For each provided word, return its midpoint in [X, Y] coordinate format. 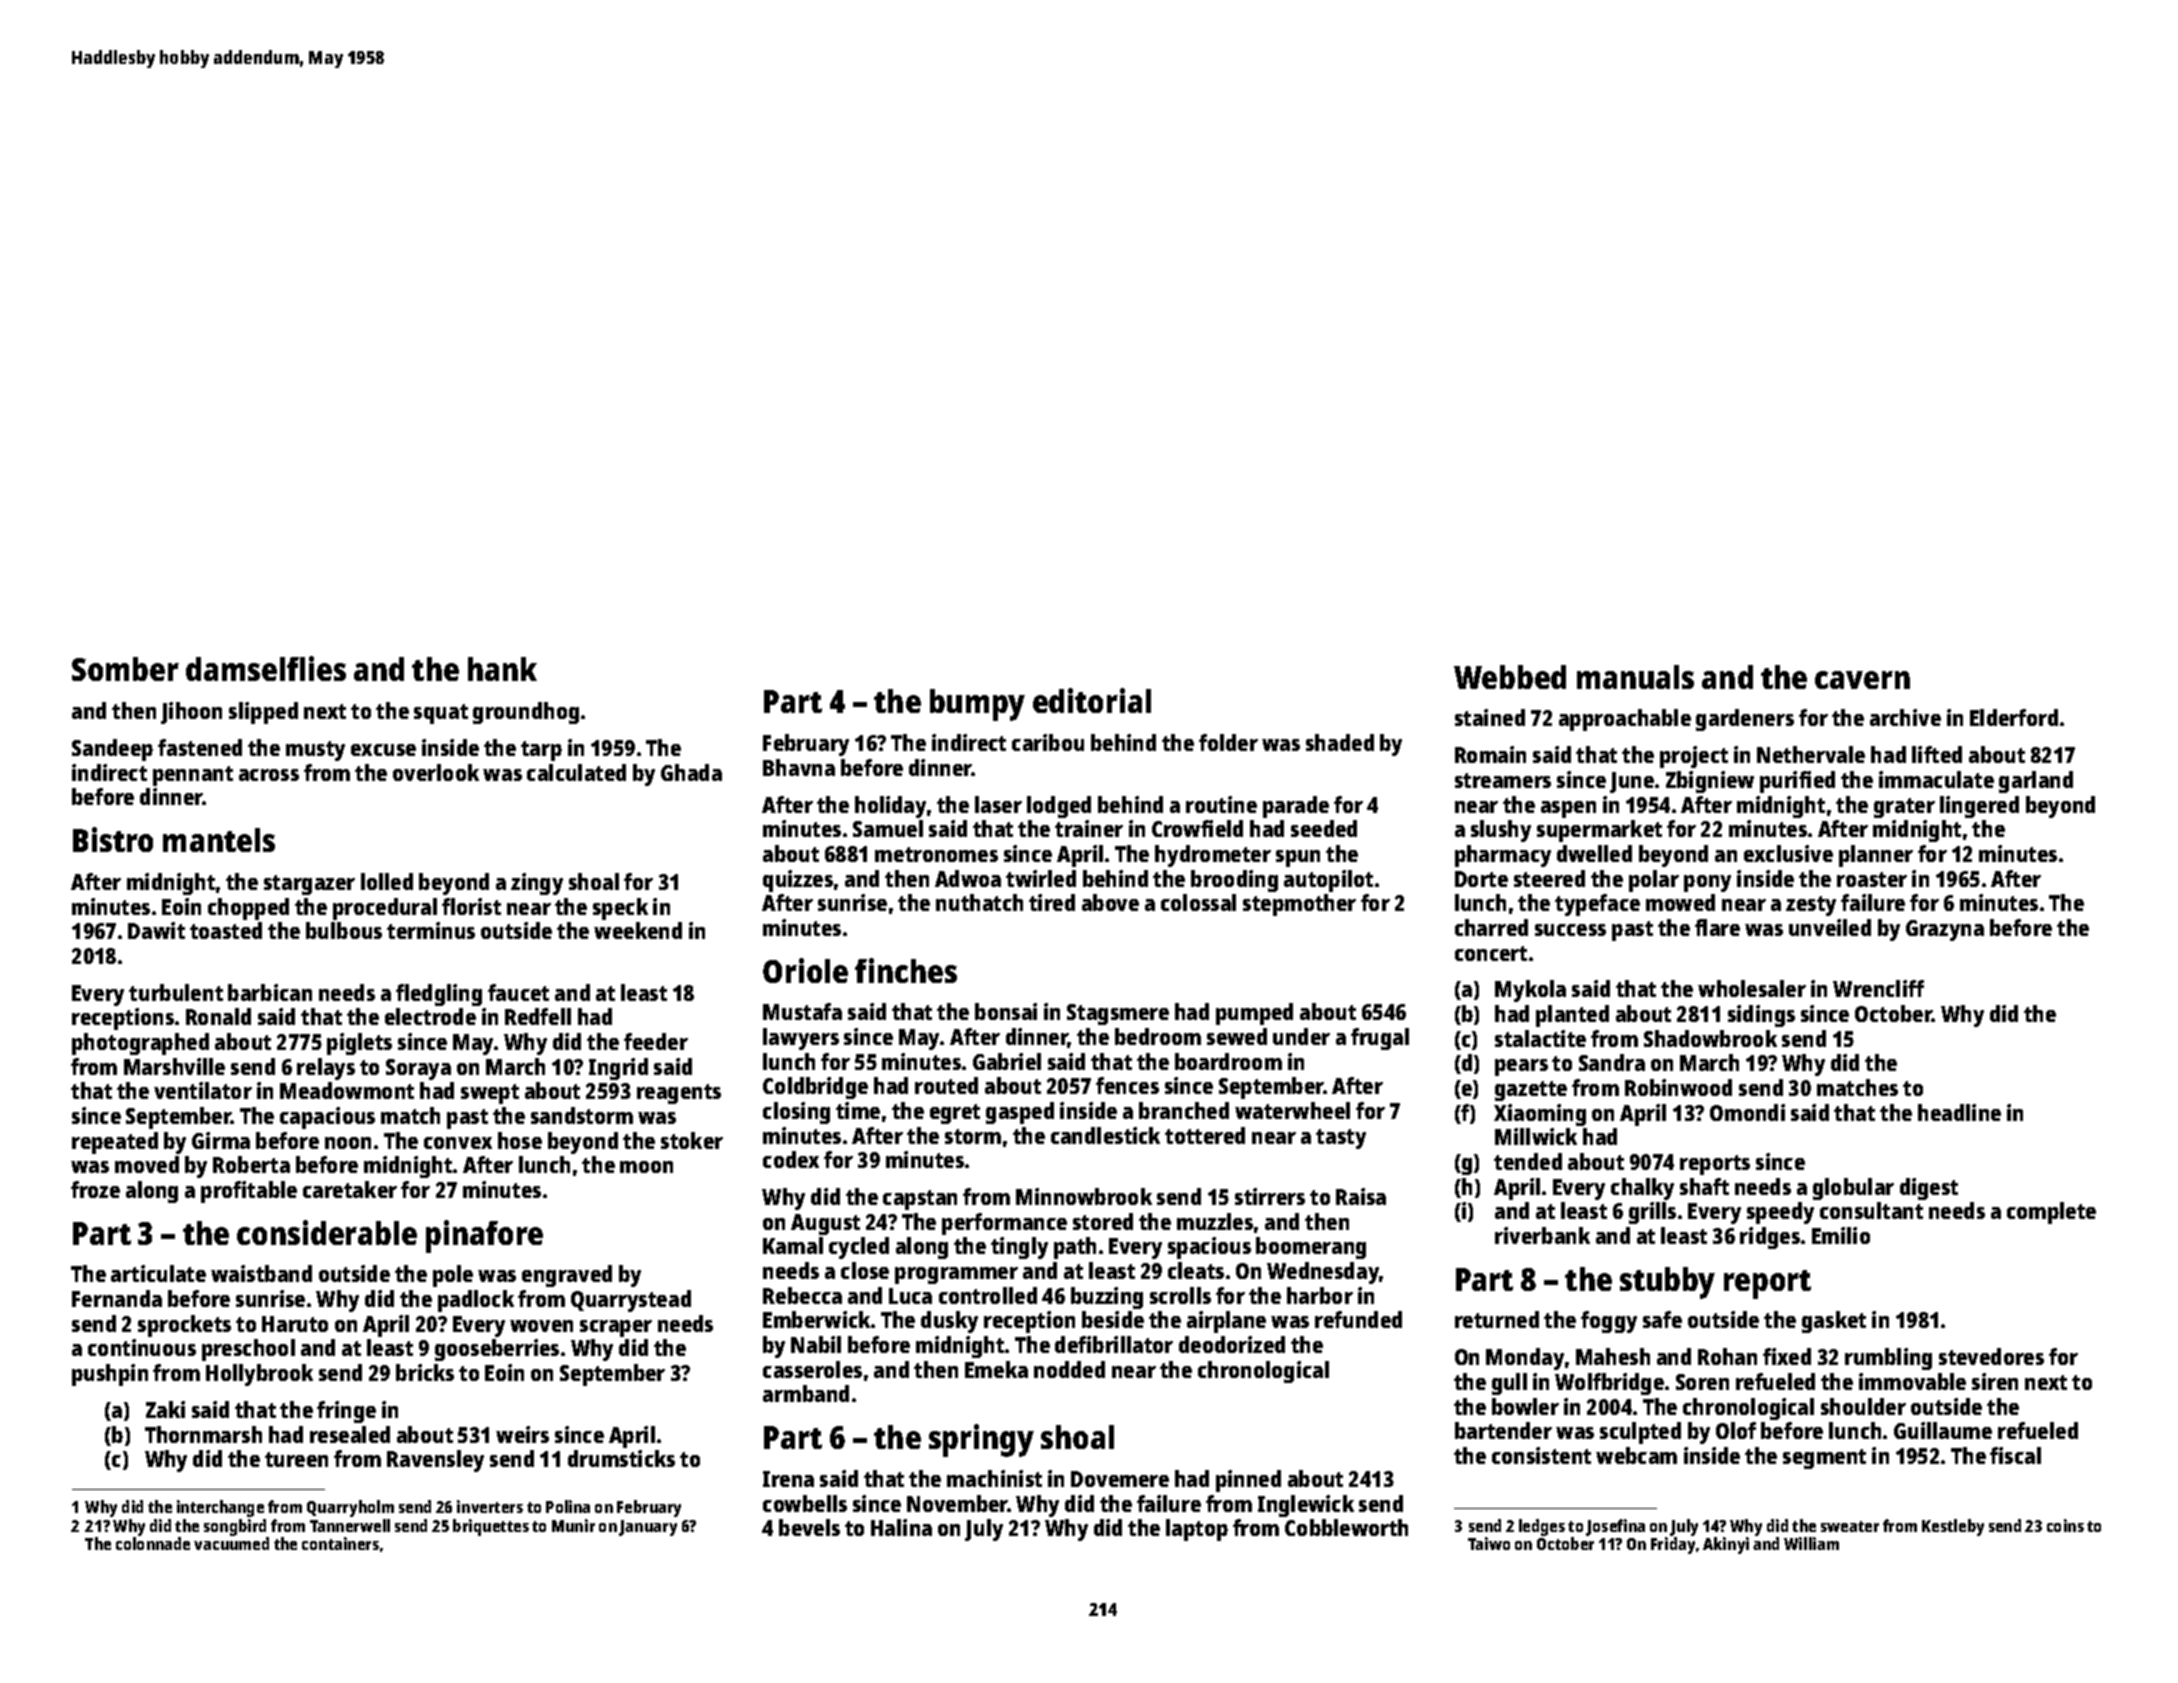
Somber [125, 669]
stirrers [1270, 1196]
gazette [1531, 1091]
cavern [1862, 680]
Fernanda [117, 1298]
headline [1959, 1112]
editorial [1092, 700]
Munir [573, 1525]
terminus [431, 930]
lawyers [801, 1039]
